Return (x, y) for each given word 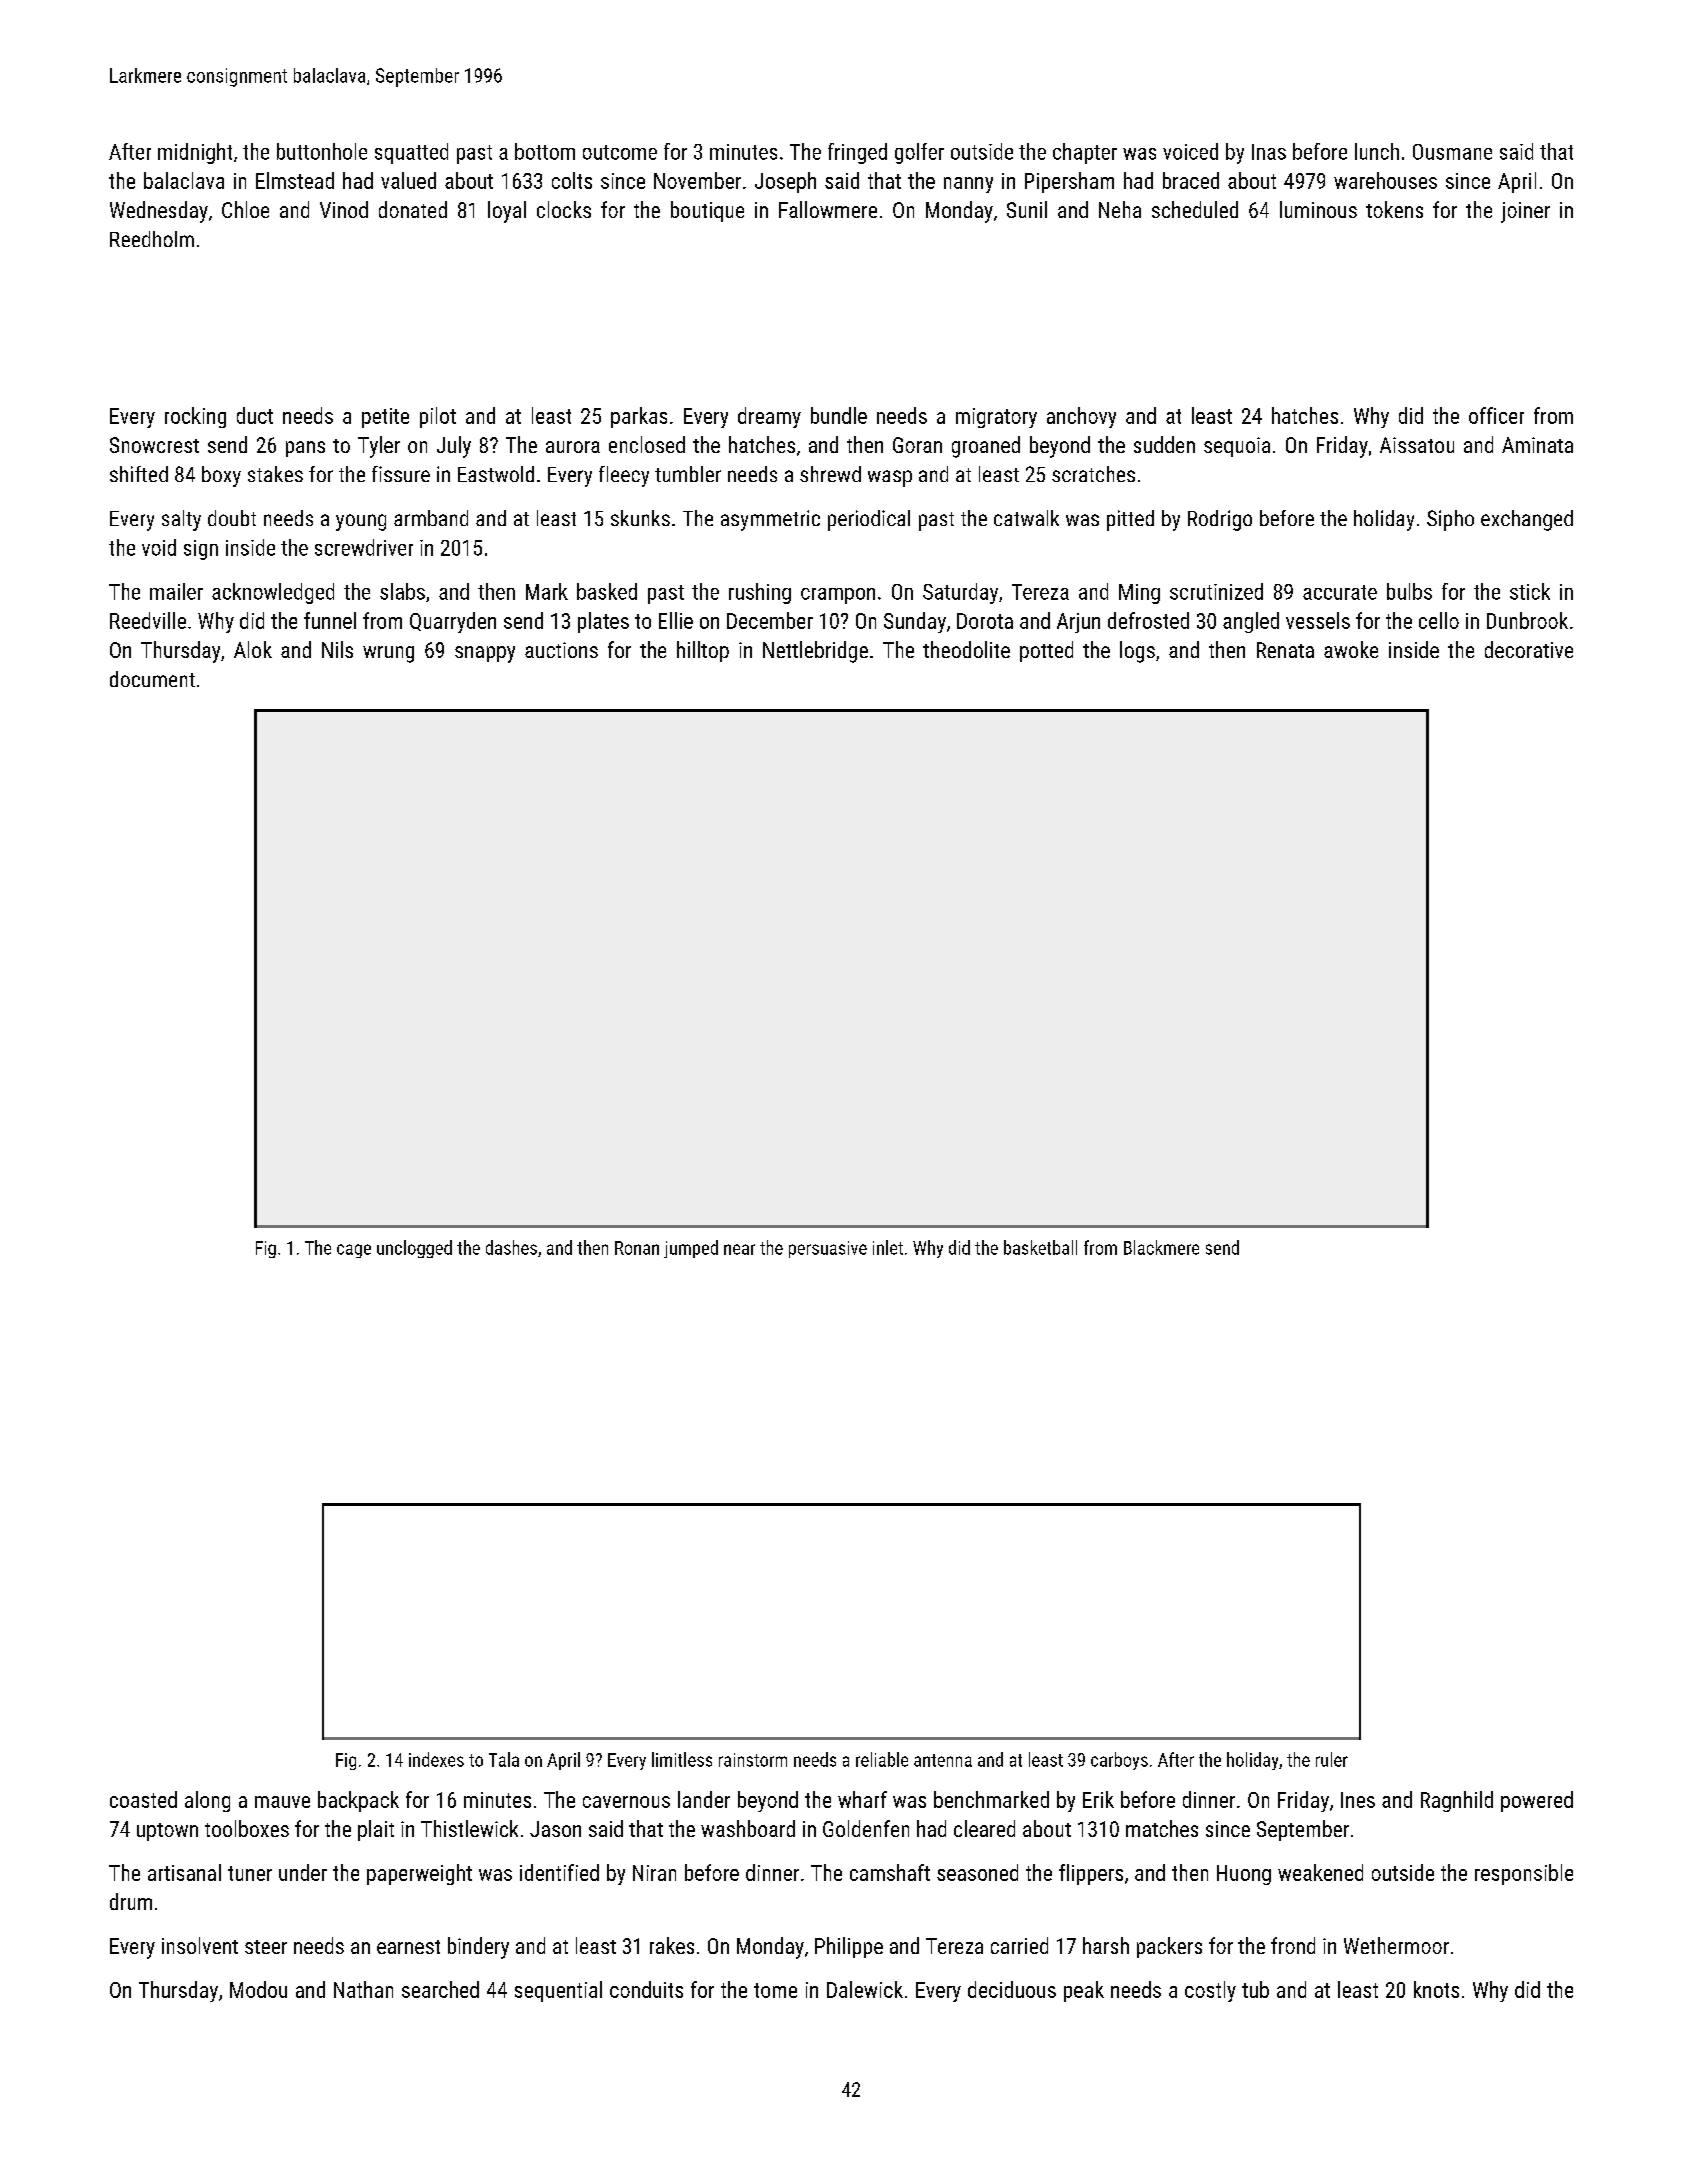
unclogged (414, 1249)
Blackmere (1161, 1247)
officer (1496, 415)
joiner (1525, 212)
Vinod (344, 209)
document (152, 679)
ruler (1332, 1759)
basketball (1040, 1247)
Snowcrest (154, 445)
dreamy (769, 417)
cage (354, 1251)
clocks (564, 209)
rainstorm (753, 1760)
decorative (1529, 649)
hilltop (703, 651)
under (303, 1872)
